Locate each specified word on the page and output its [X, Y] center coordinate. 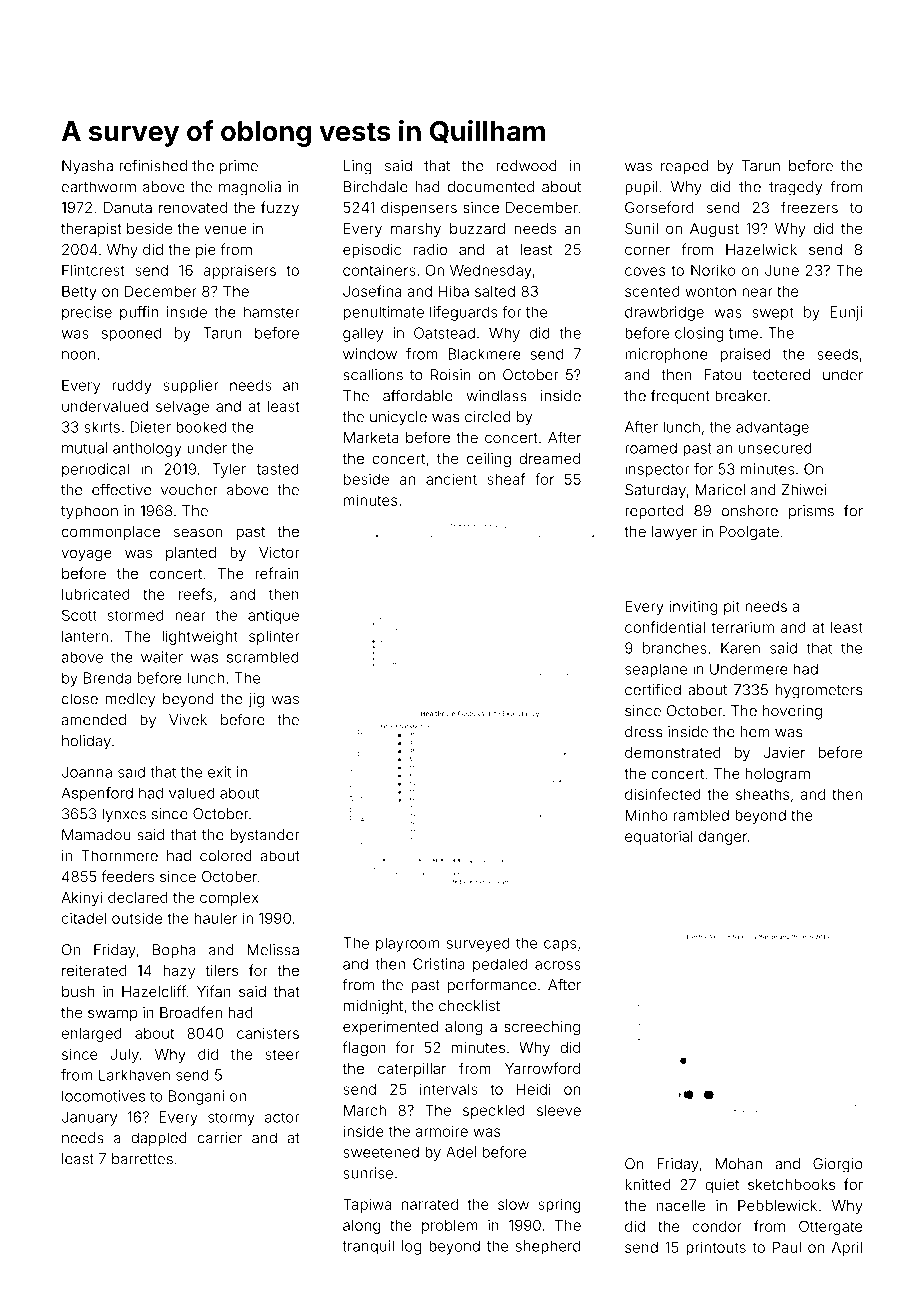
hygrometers [819, 691]
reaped [684, 167]
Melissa [273, 950]
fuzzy [280, 208]
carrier [219, 1138]
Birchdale [376, 187]
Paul [787, 1247]
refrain [277, 573]
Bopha [174, 951]
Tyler [229, 470]
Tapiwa [367, 1205]
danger [722, 838]
